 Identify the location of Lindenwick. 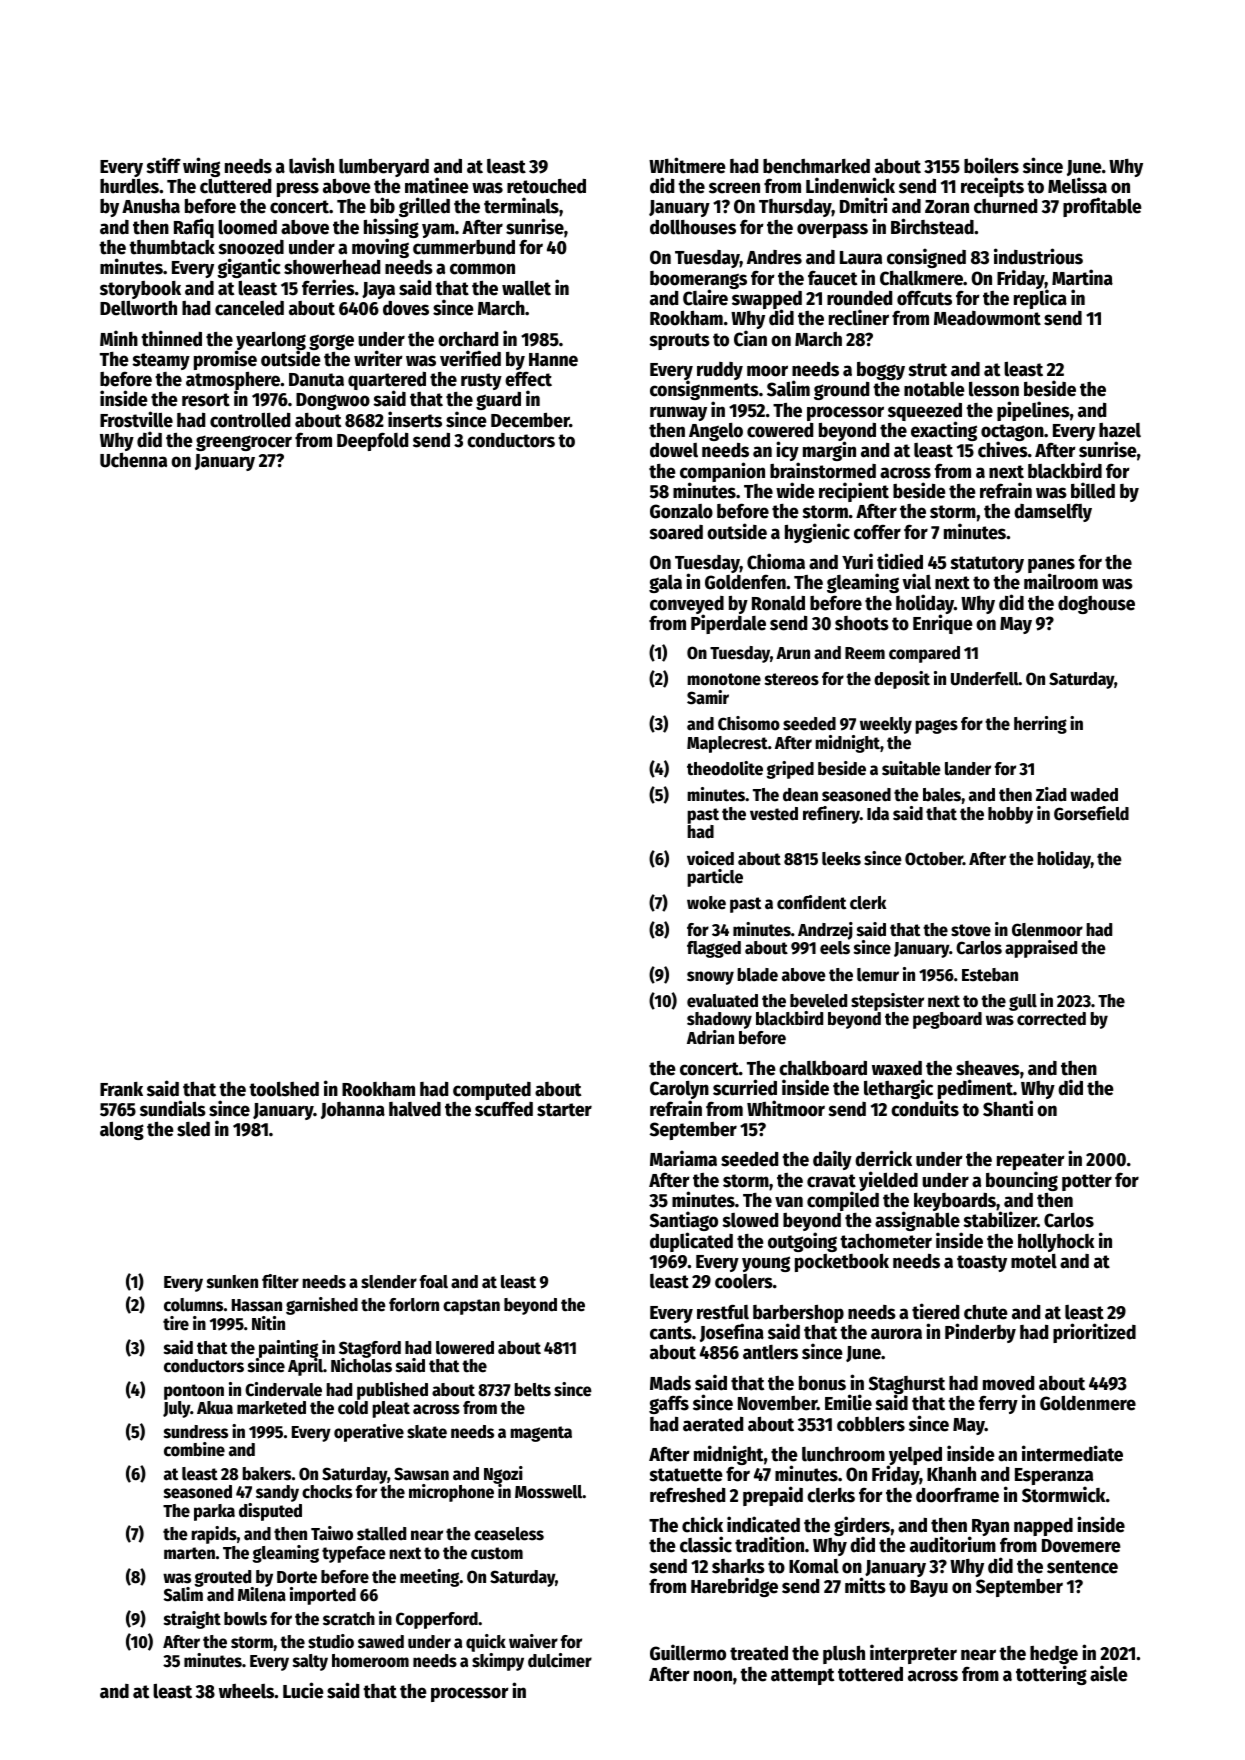
(850, 185).
